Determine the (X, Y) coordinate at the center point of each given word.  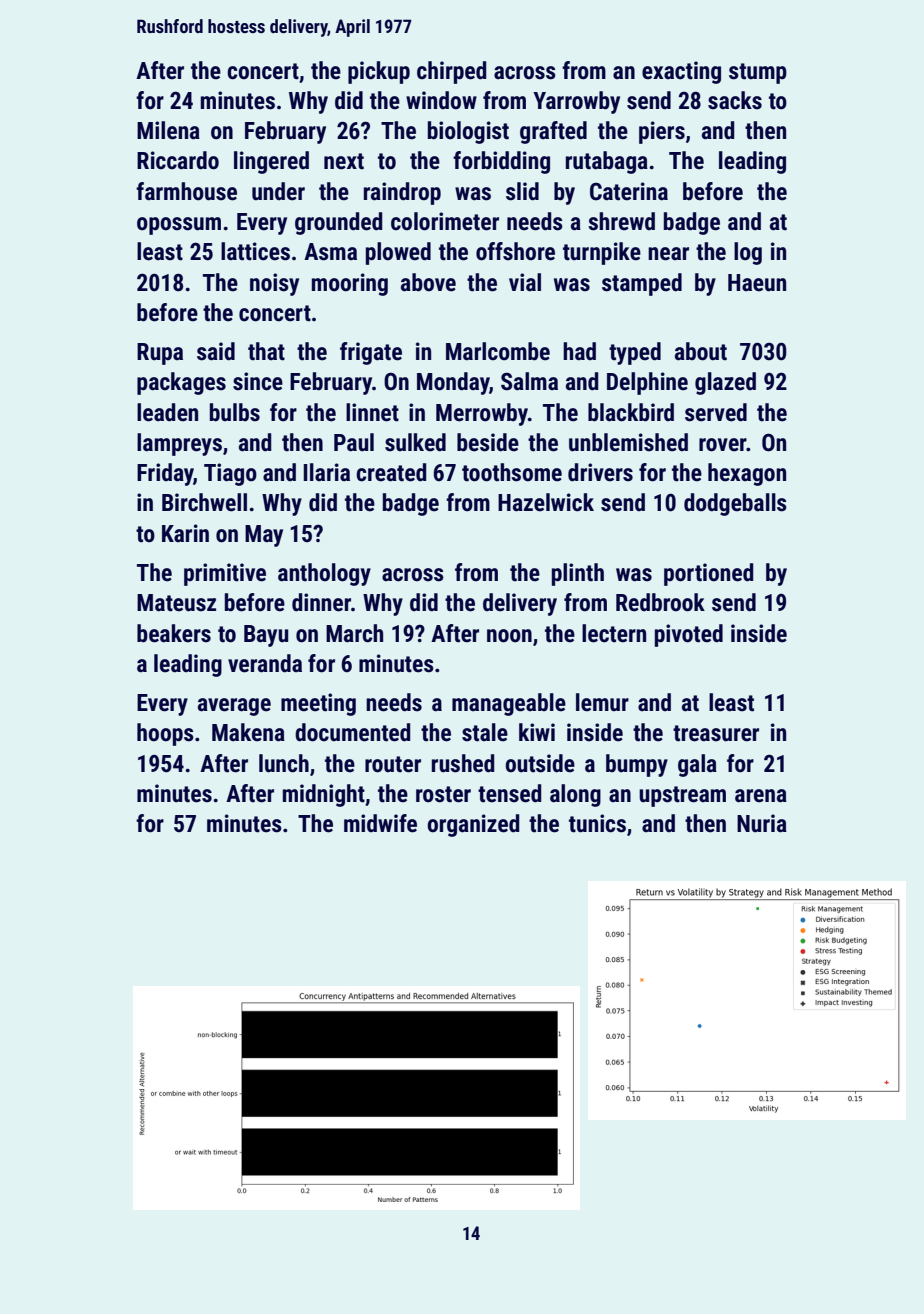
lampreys (179, 444)
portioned (709, 574)
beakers (174, 633)
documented (353, 732)
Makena (248, 732)
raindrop (402, 193)
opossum (179, 226)
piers (662, 132)
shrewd (621, 221)
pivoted (689, 635)
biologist (468, 132)
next (344, 161)
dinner (321, 602)
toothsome (512, 472)
